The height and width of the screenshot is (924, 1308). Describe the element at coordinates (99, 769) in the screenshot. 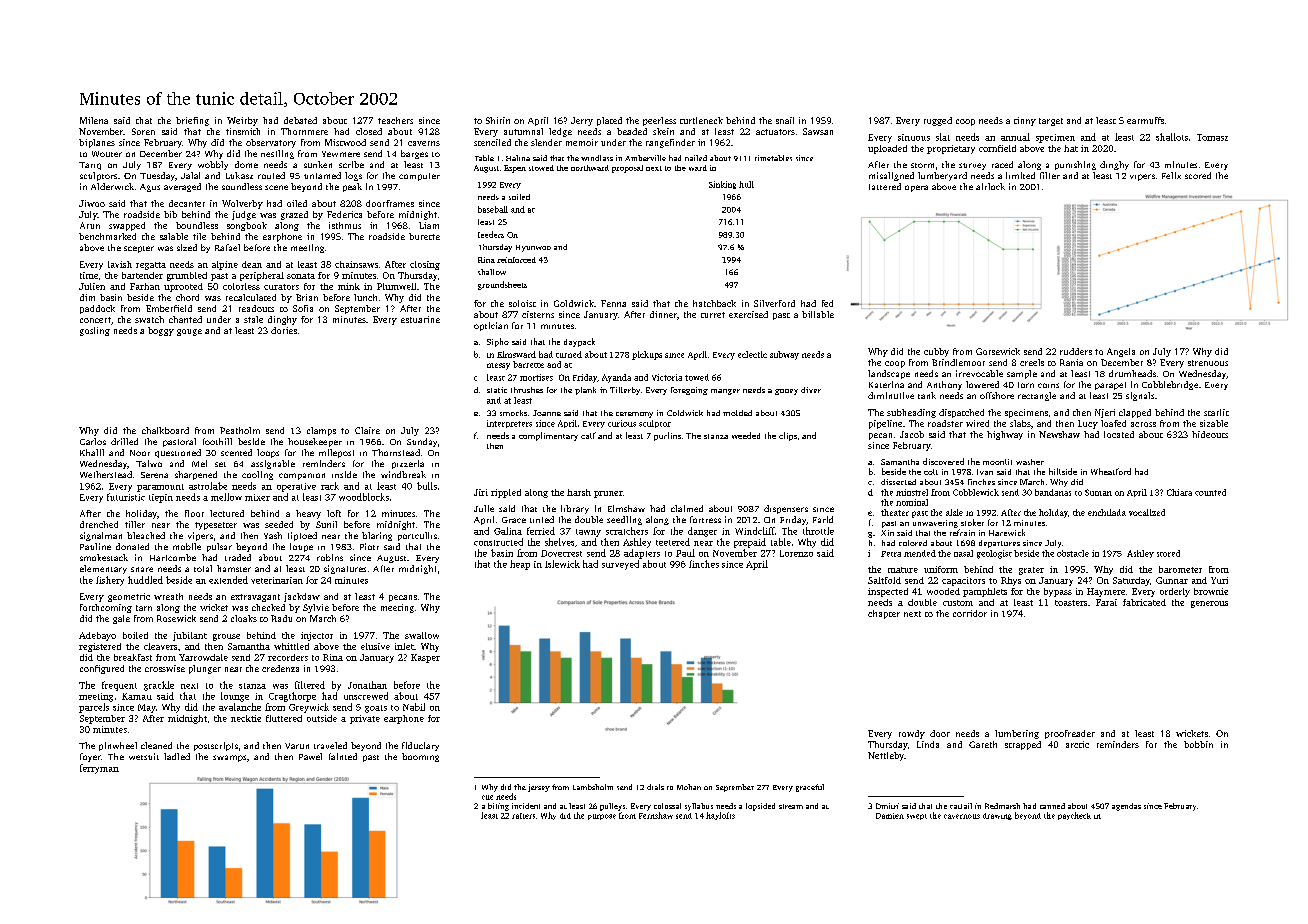

I see `ferryman` at that location.
